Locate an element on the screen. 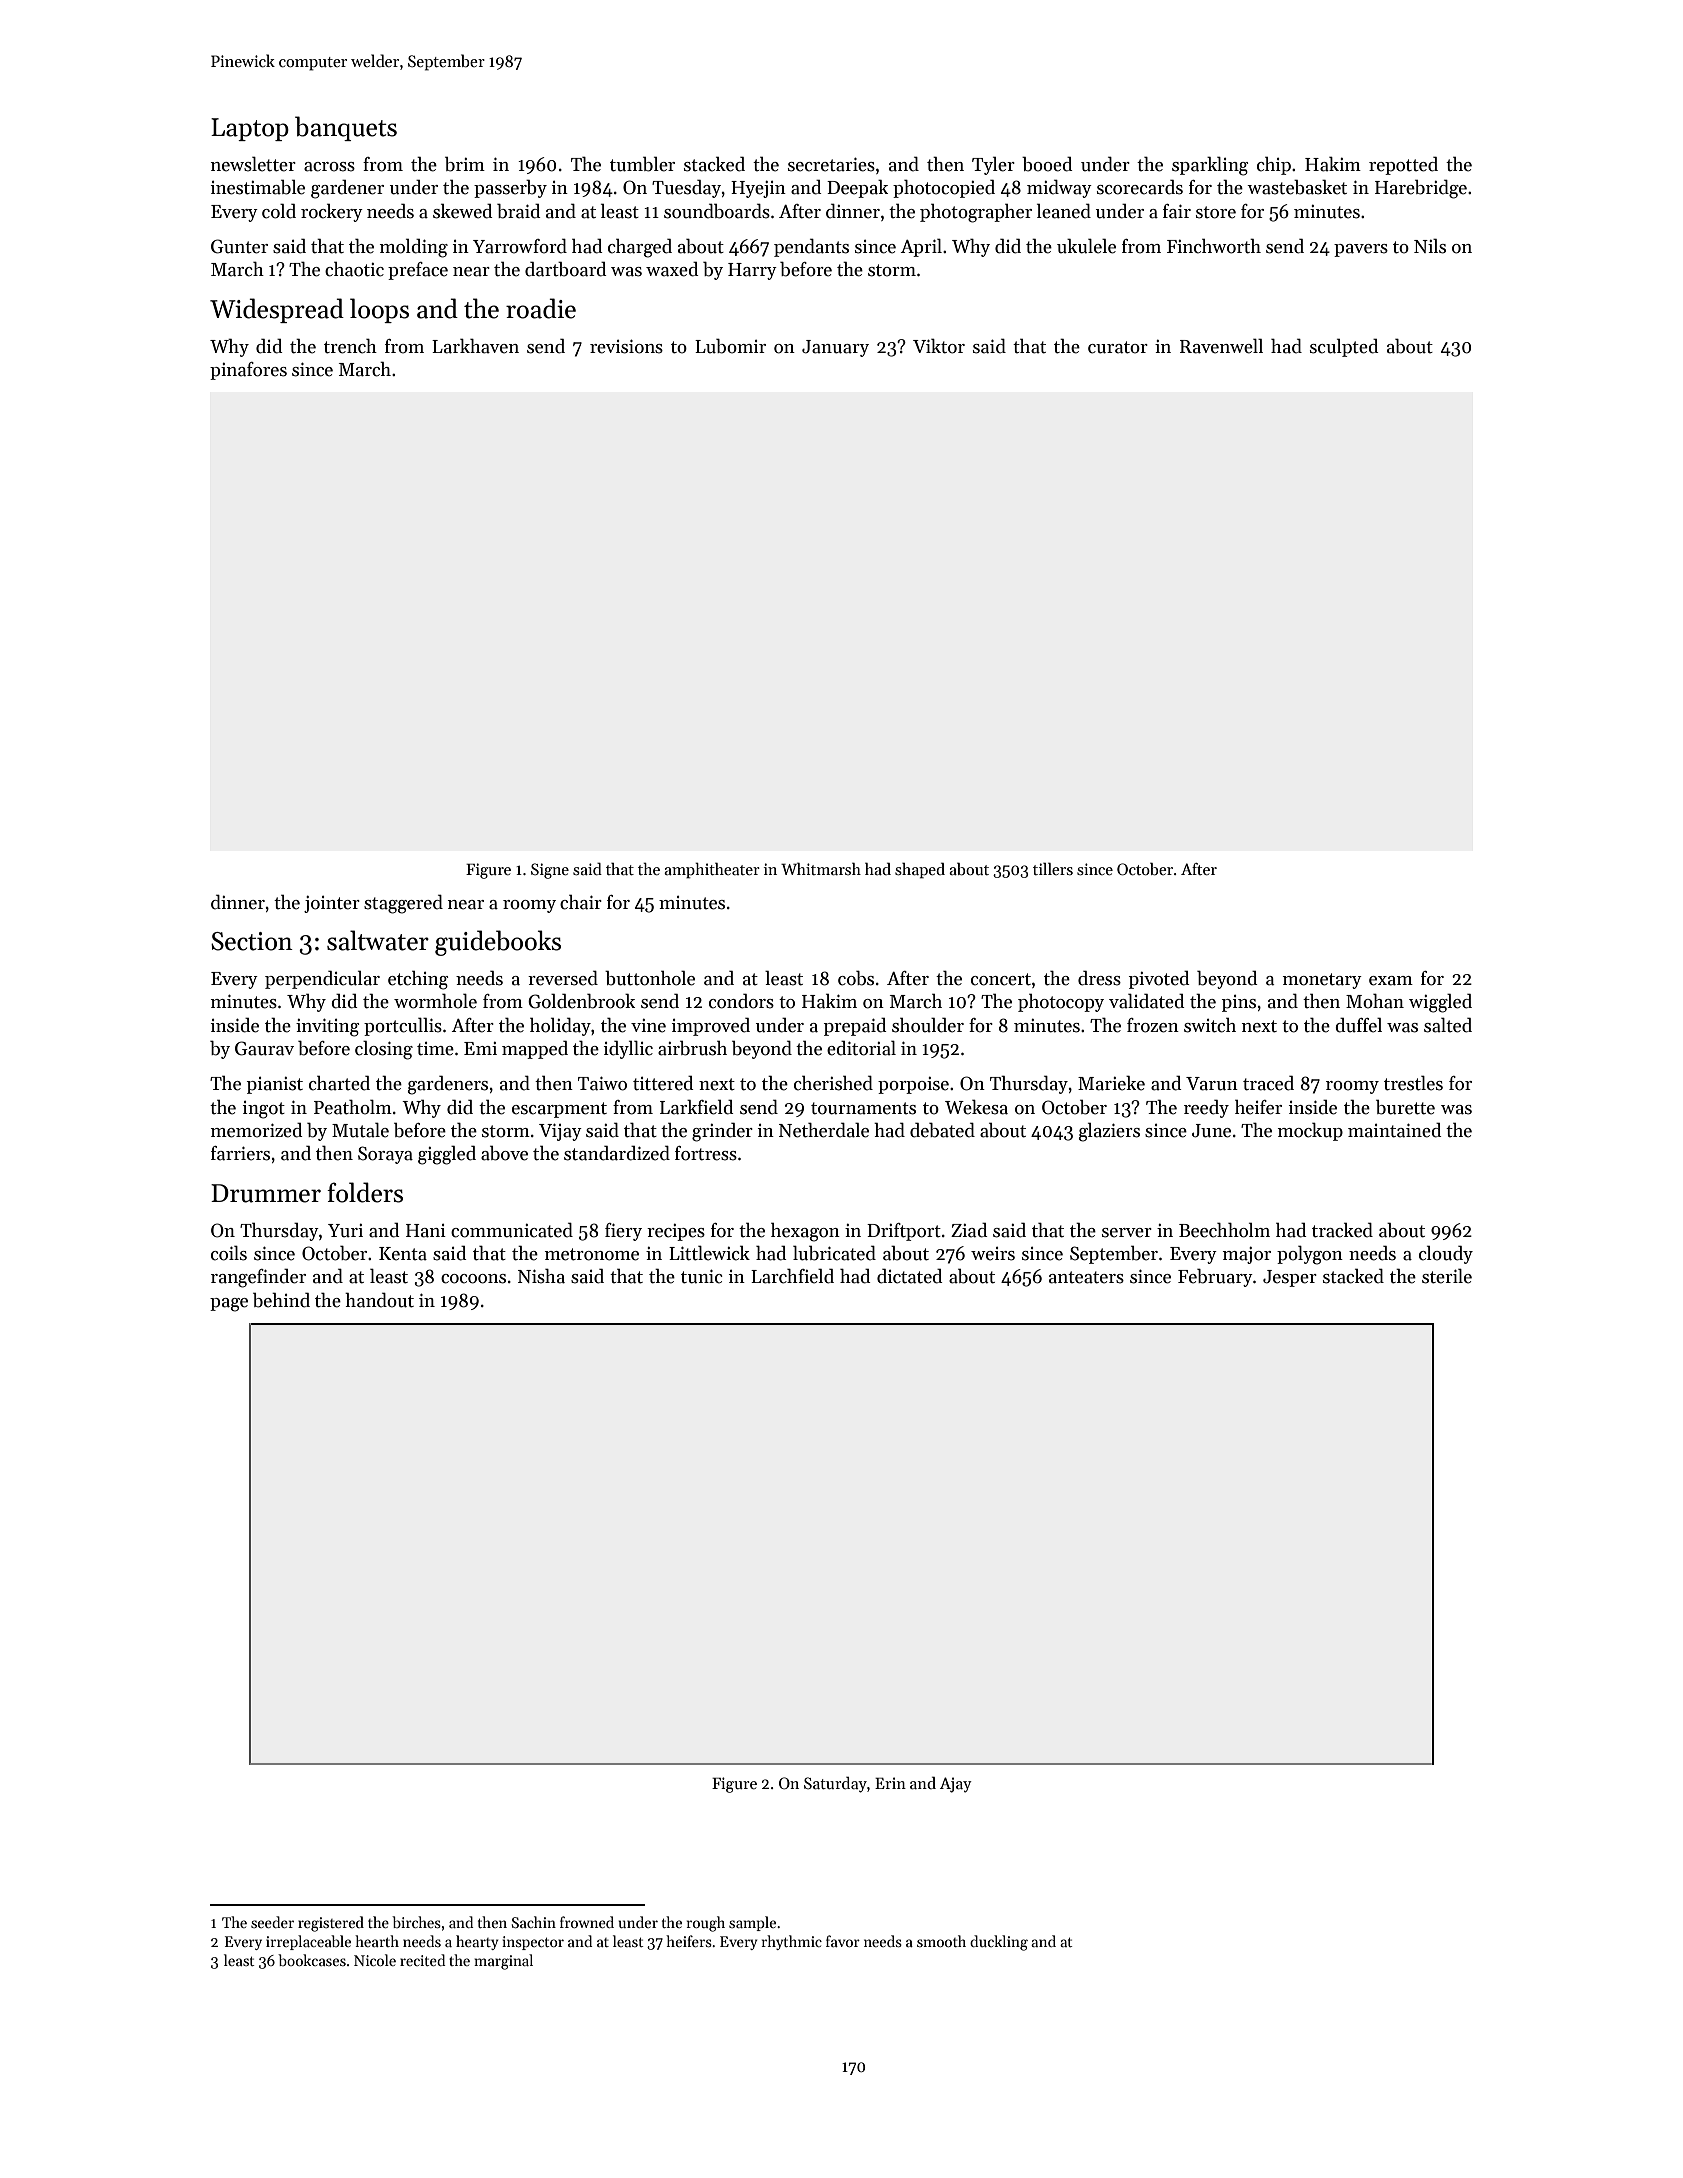 This screenshot has width=1683, height=2178. exam is located at coordinates (1391, 981).
